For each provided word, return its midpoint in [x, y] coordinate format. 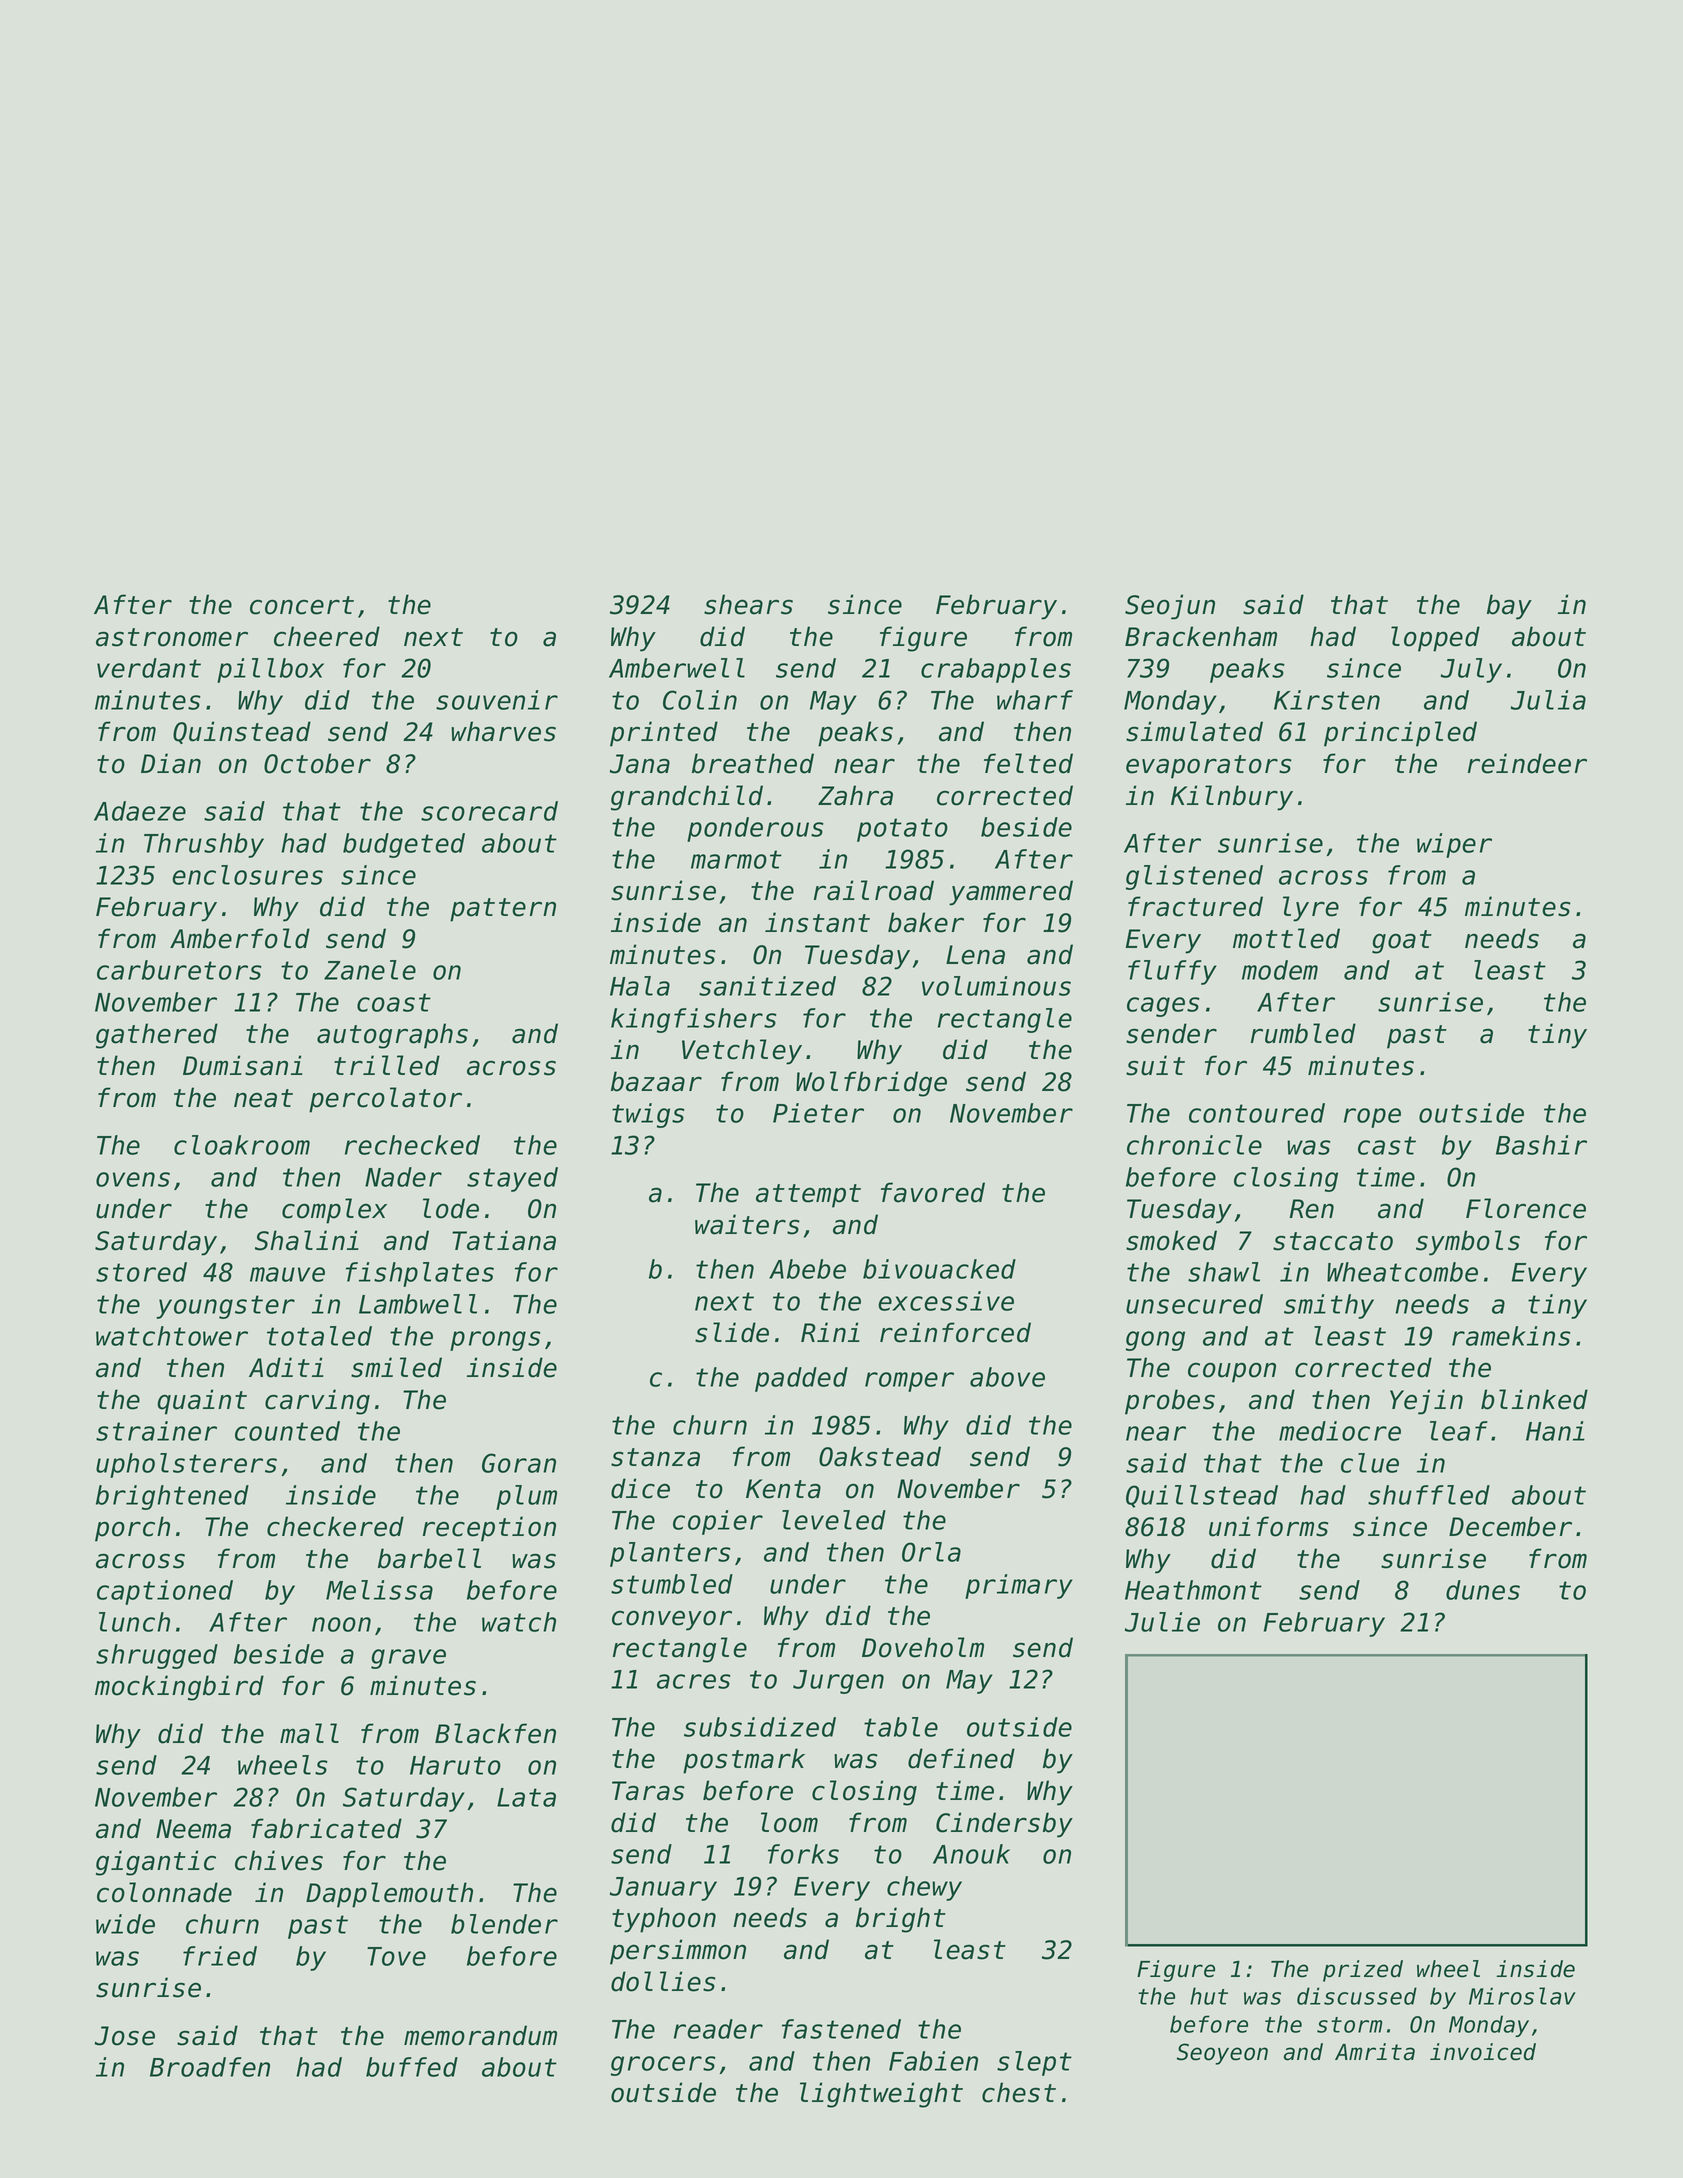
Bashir [1541, 1145]
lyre [1311, 909]
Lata [526, 1797]
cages [1163, 1007]
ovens [133, 1179]
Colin [700, 700]
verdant [149, 668]
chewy [924, 1888]
